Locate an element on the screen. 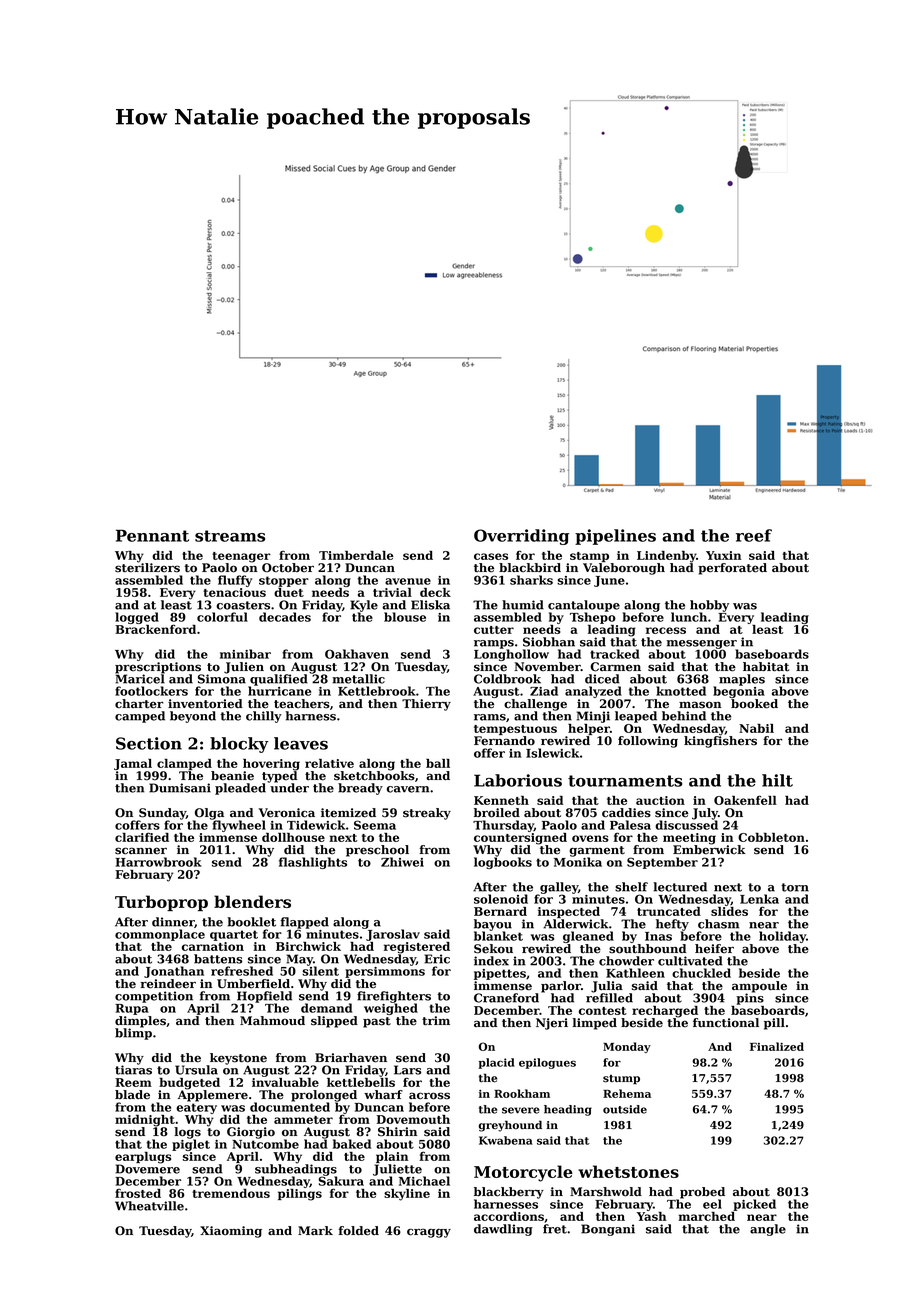 This screenshot has height=1308, width=924. blenders is located at coordinates (252, 901).
